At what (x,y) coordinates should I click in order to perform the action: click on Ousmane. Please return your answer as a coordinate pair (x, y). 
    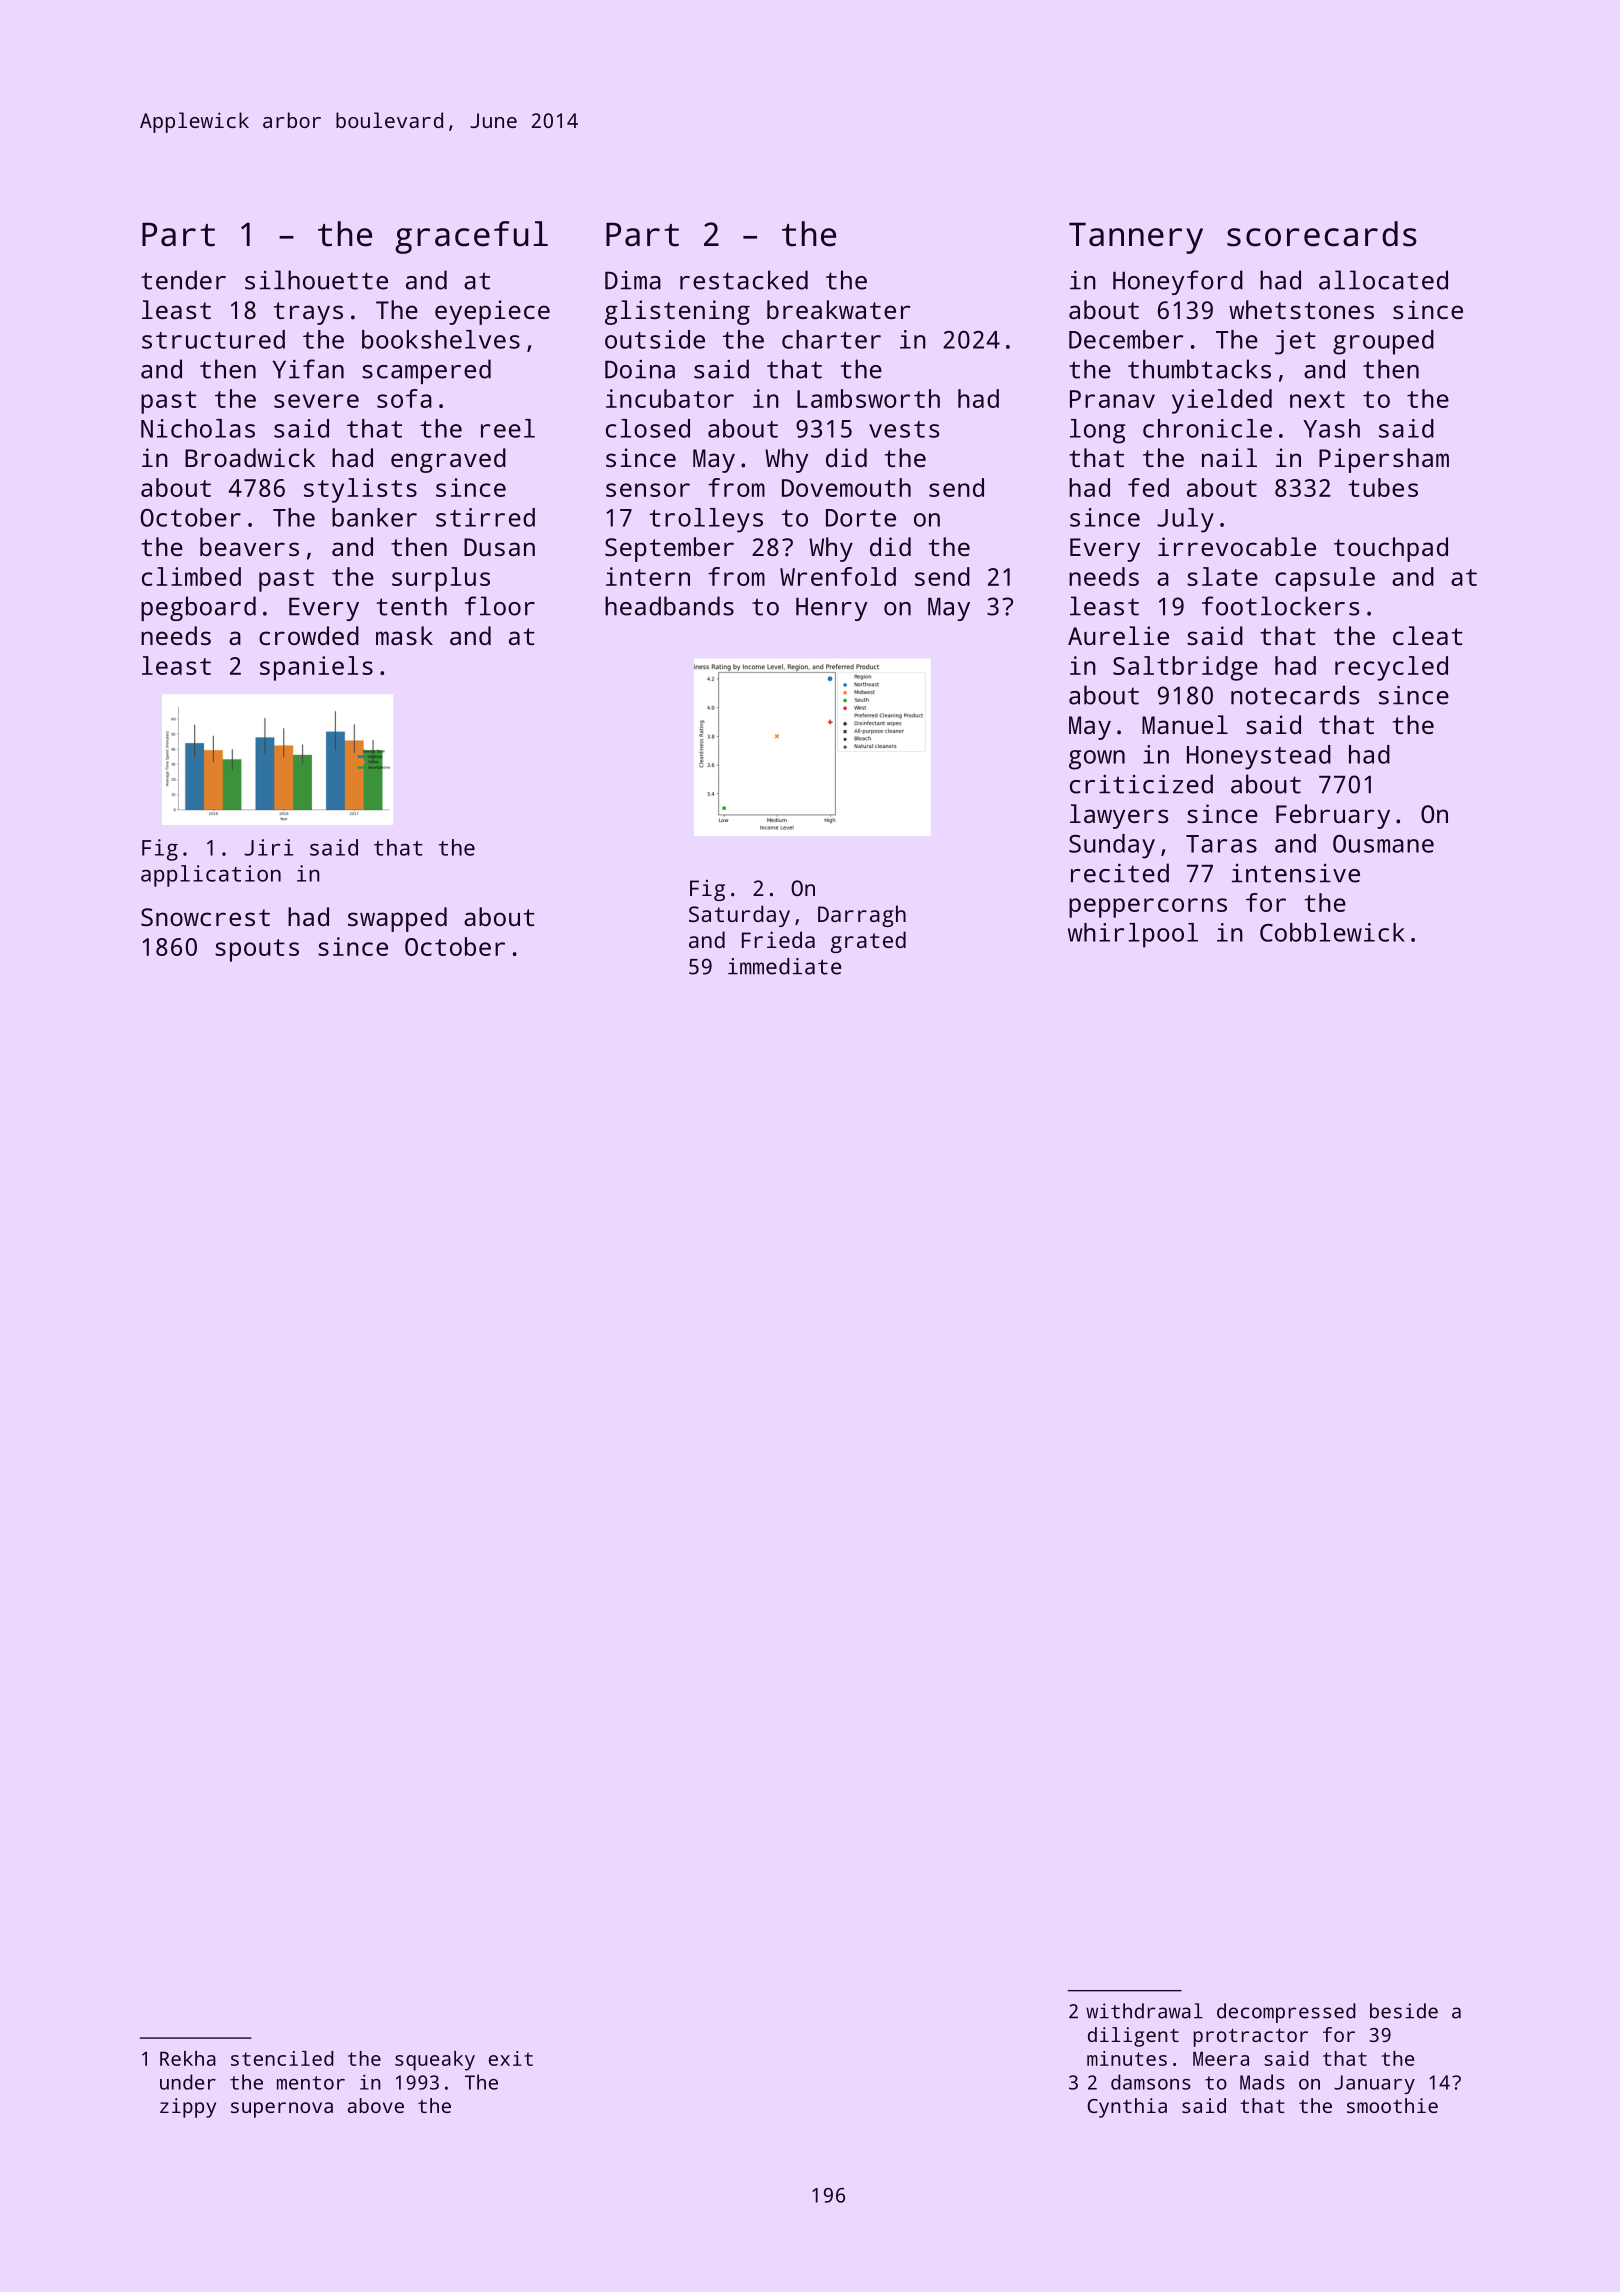
    Looking at the image, I should click on (1383, 844).
